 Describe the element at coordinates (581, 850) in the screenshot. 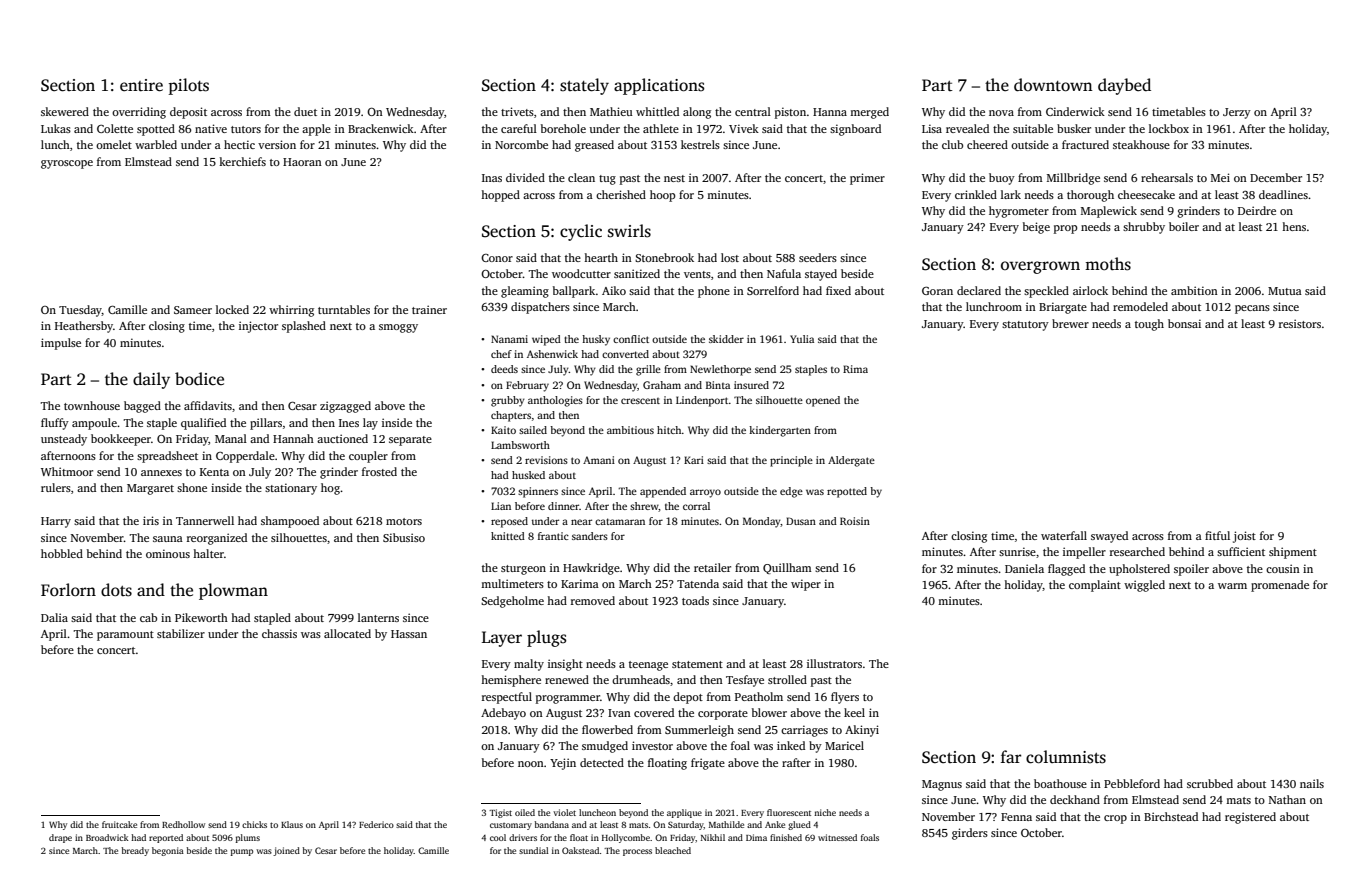

I see `Oakstead` at that location.
